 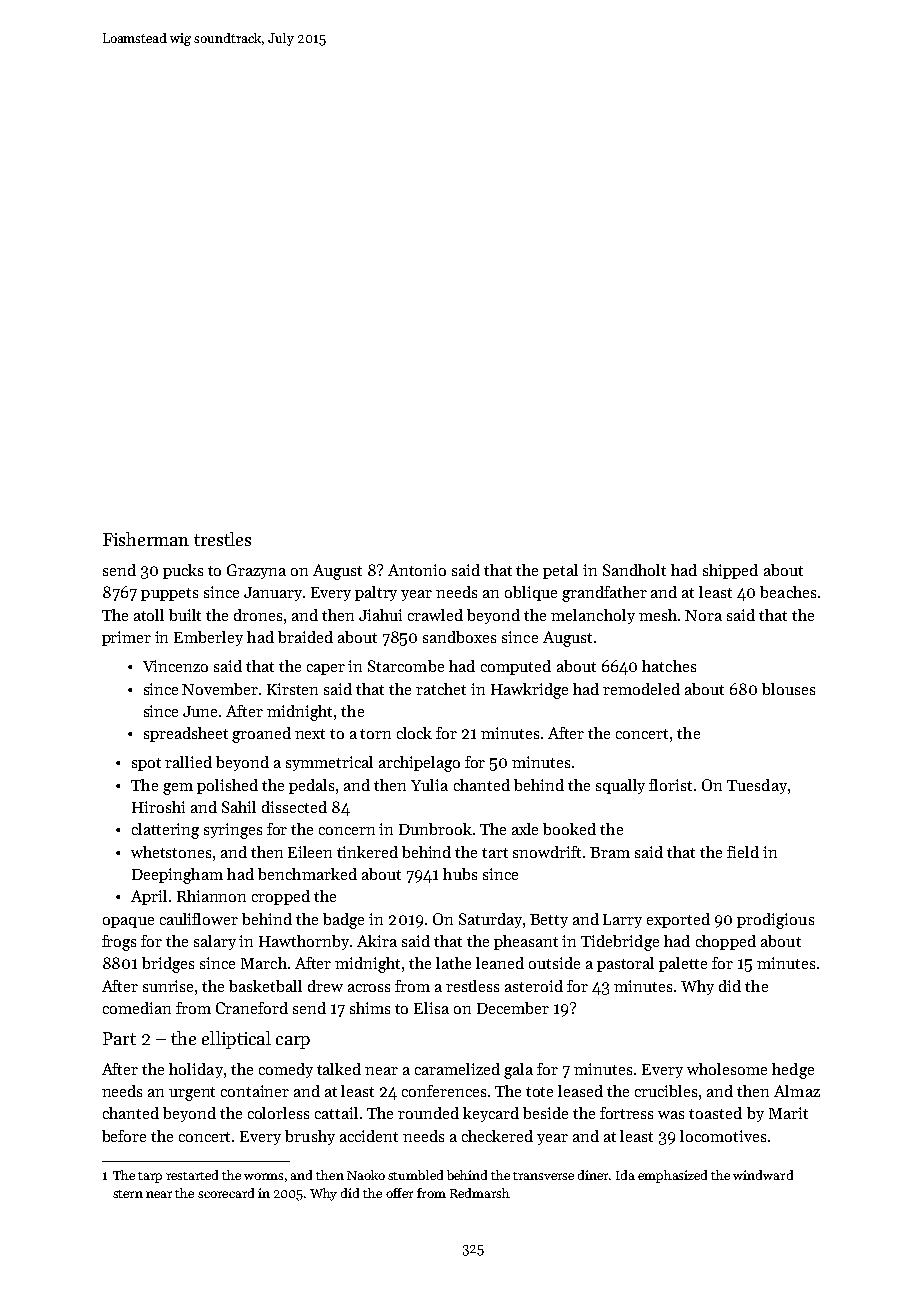 I want to click on paltry, so click(x=376, y=593).
